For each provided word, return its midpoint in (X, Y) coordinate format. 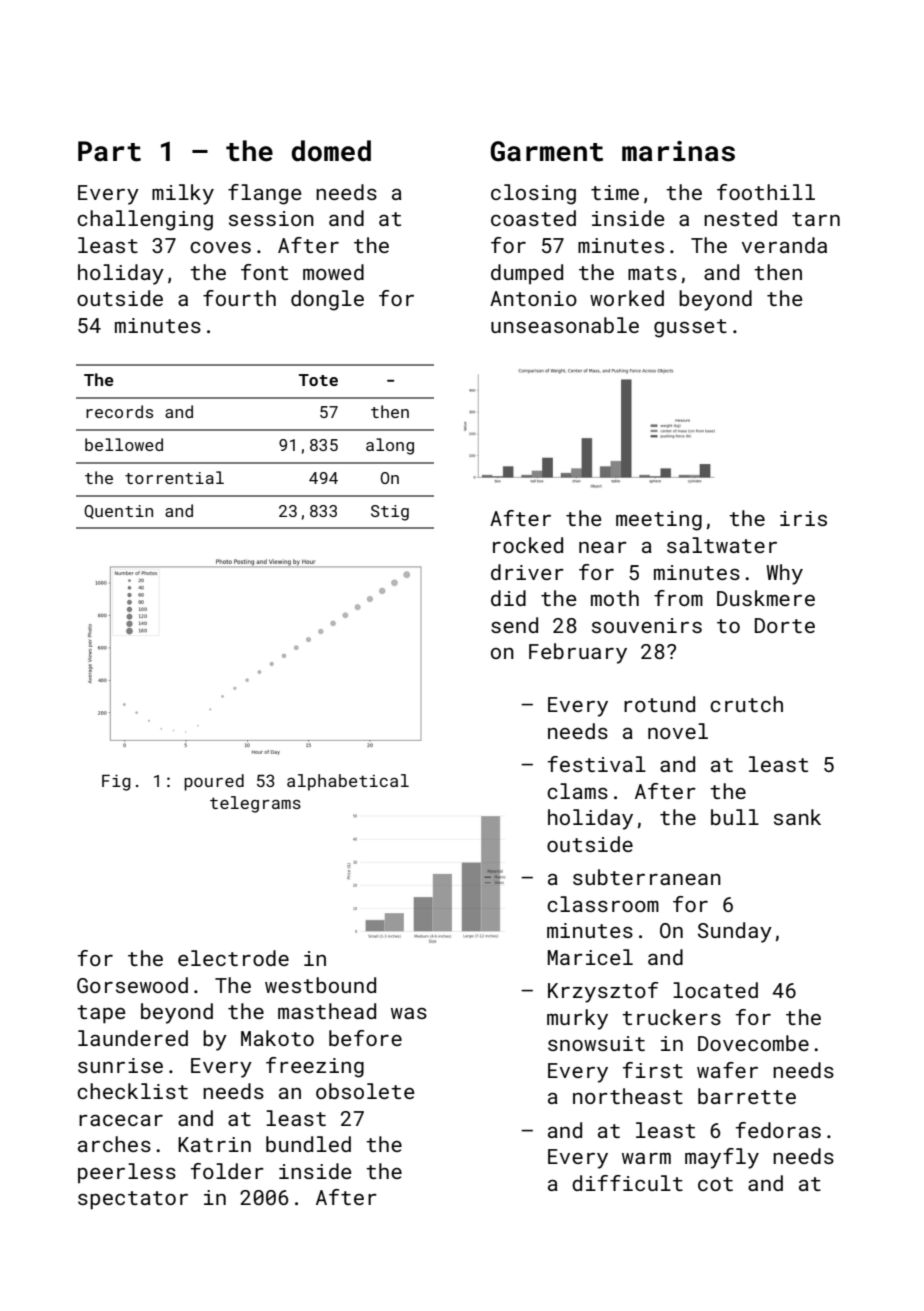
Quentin (118, 512)
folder (227, 1171)
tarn (816, 219)
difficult (627, 1183)
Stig (390, 513)
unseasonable (565, 325)
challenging (145, 220)
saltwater (722, 545)
